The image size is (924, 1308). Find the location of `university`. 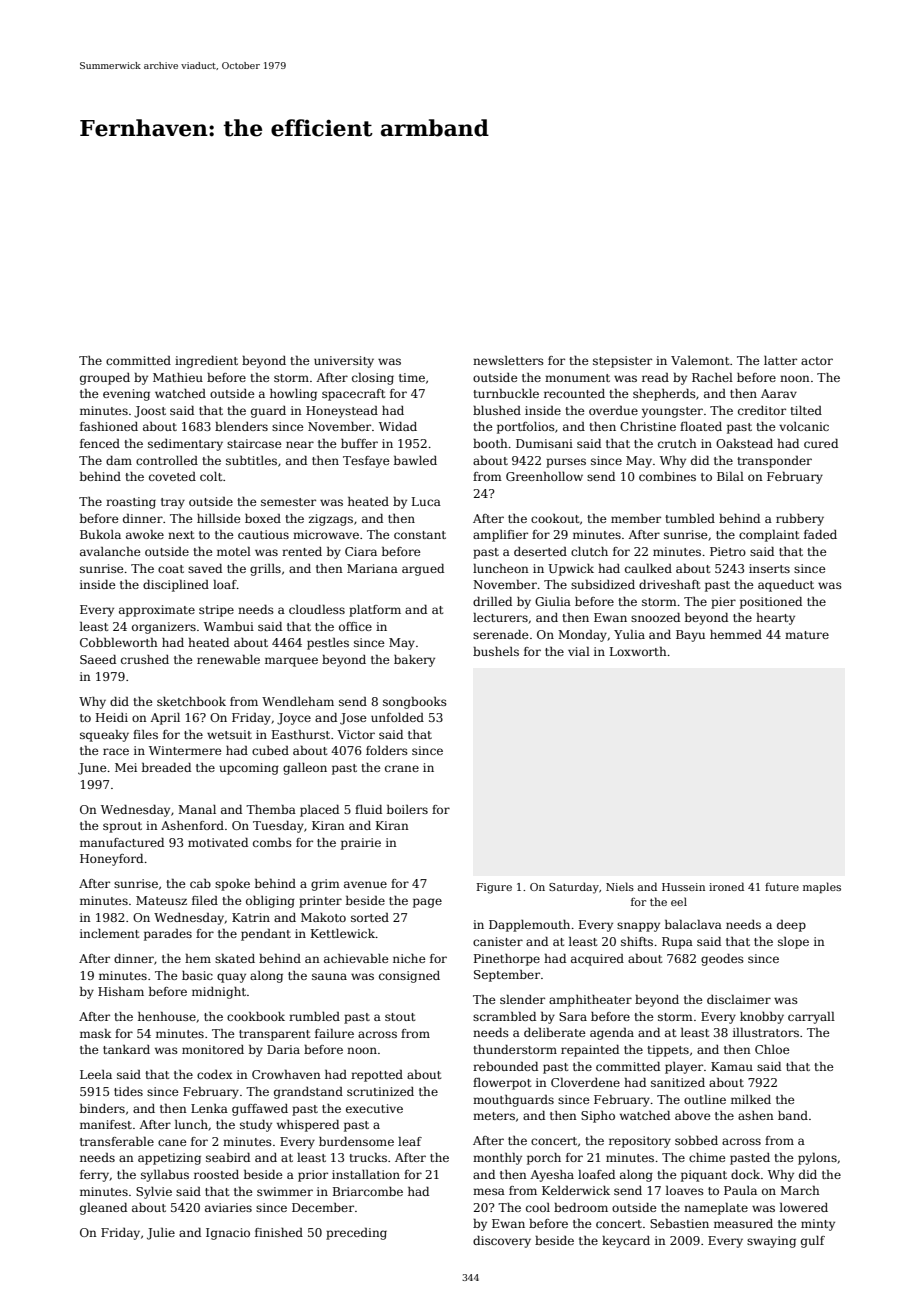

university is located at coordinates (344, 362).
